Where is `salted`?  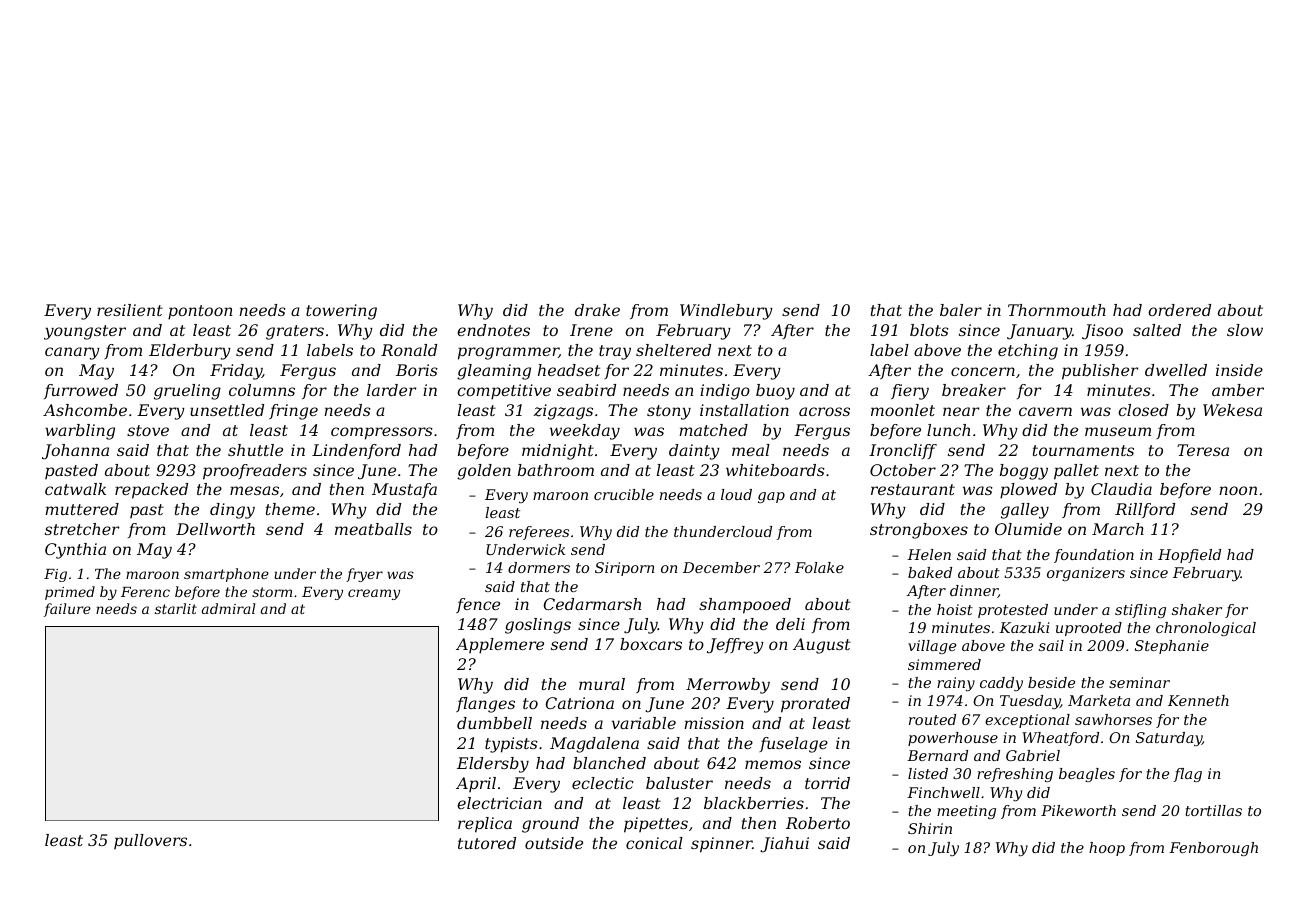
salted is located at coordinates (1157, 330).
